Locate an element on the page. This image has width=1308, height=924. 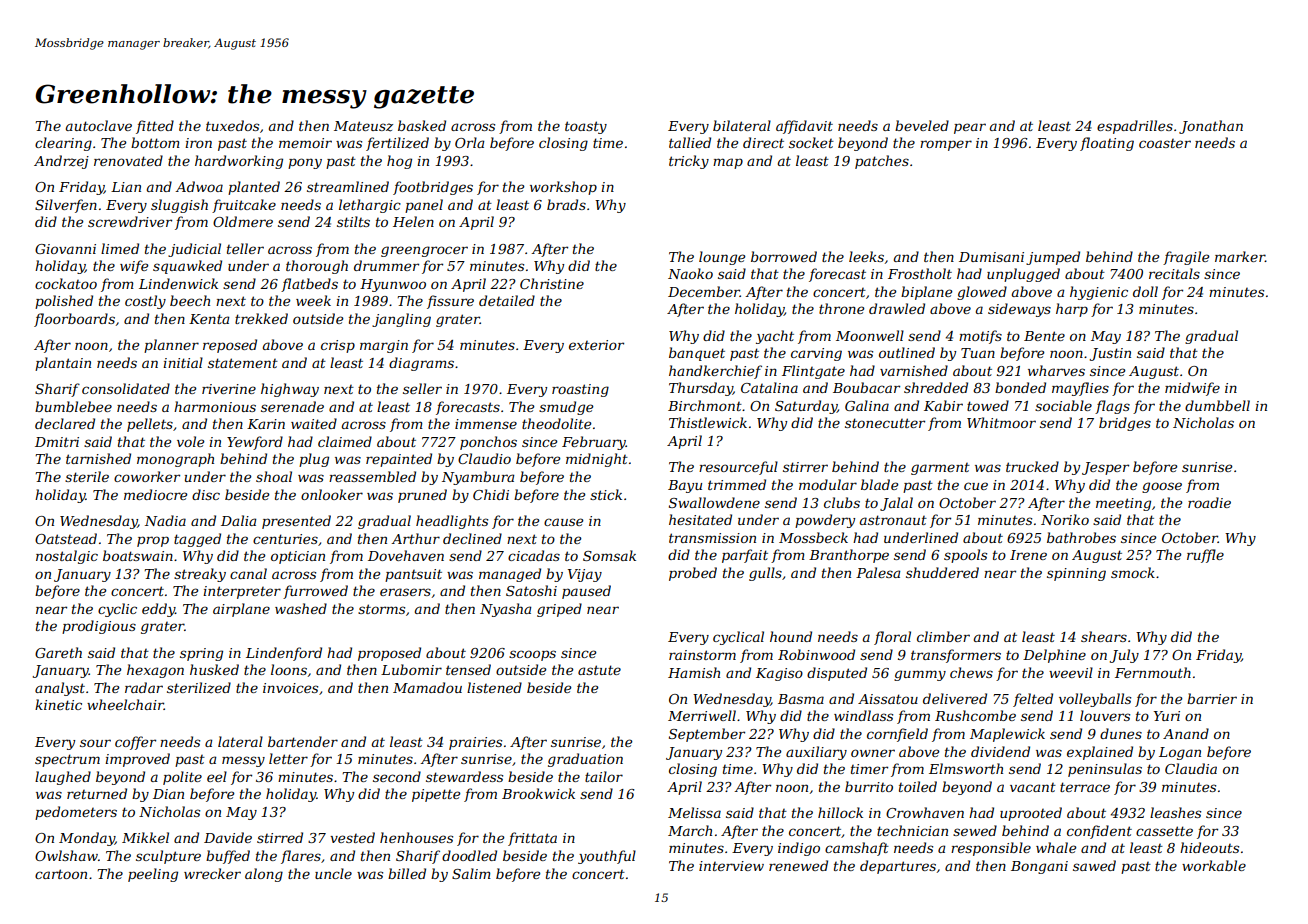
clubs is located at coordinates (842, 502).
